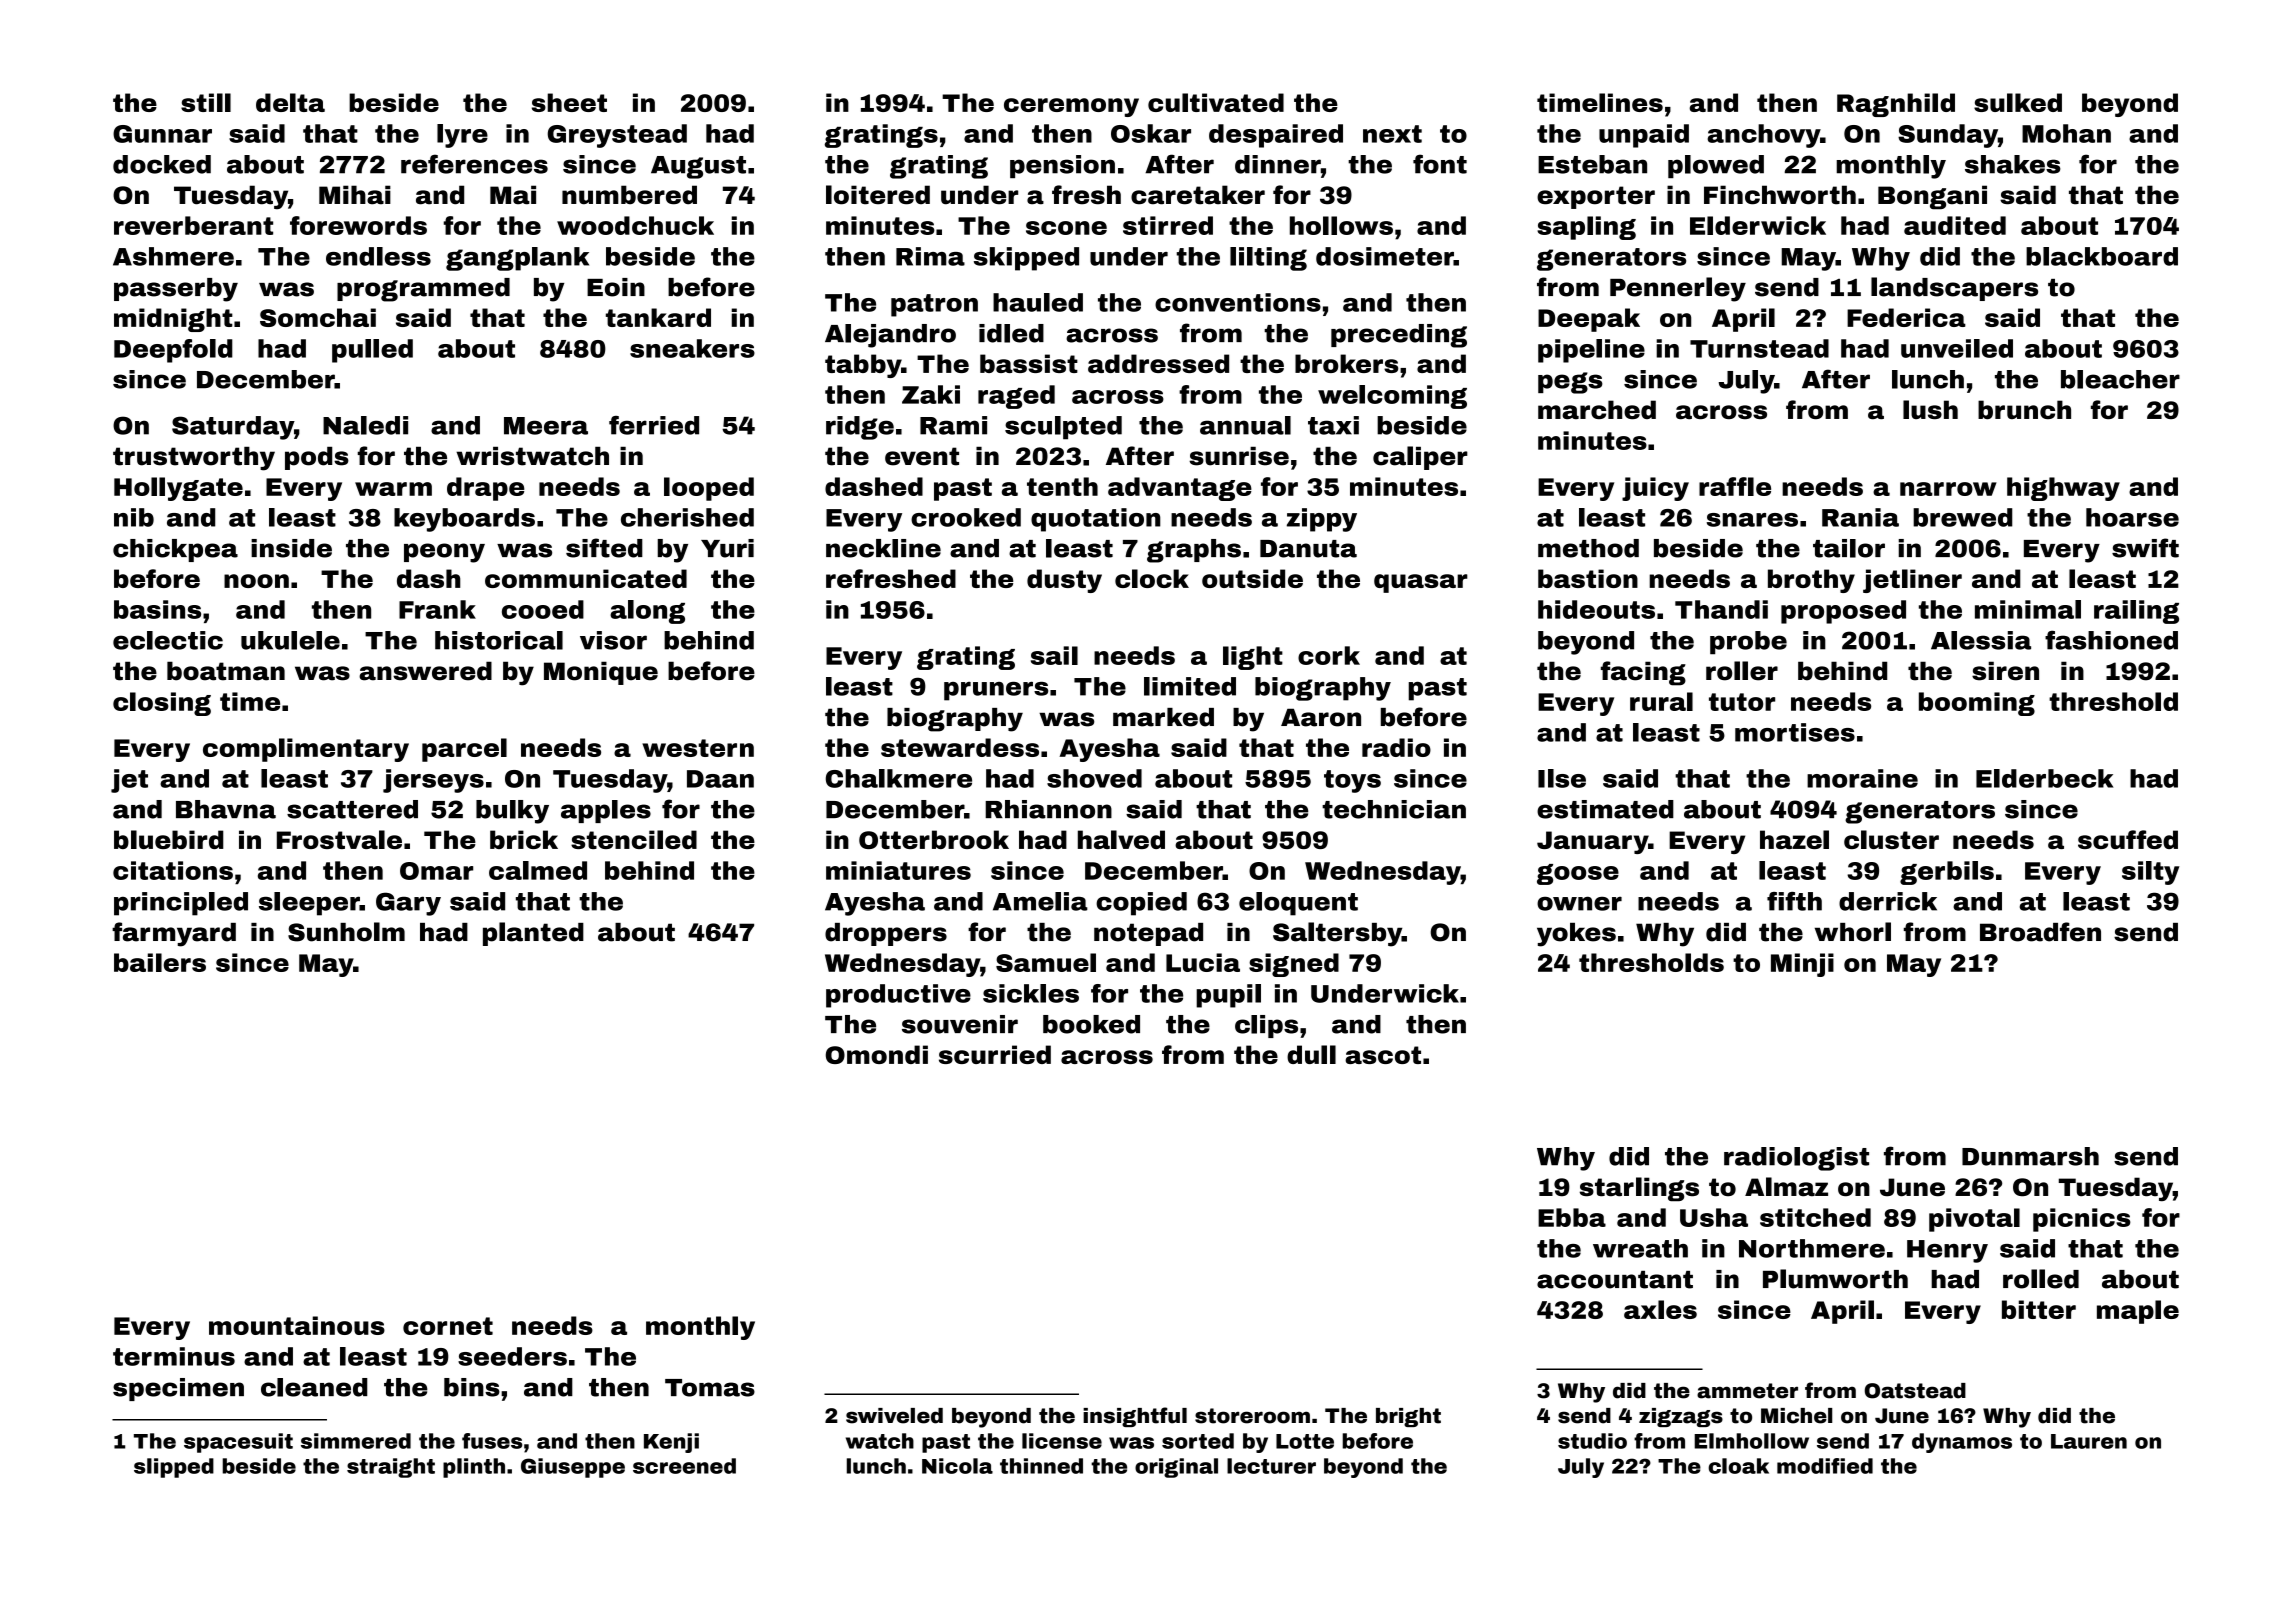 The width and height of the screenshot is (2292, 1620). What do you see at coordinates (573, 1468) in the screenshot?
I see `Giuseppe` at bounding box center [573, 1468].
